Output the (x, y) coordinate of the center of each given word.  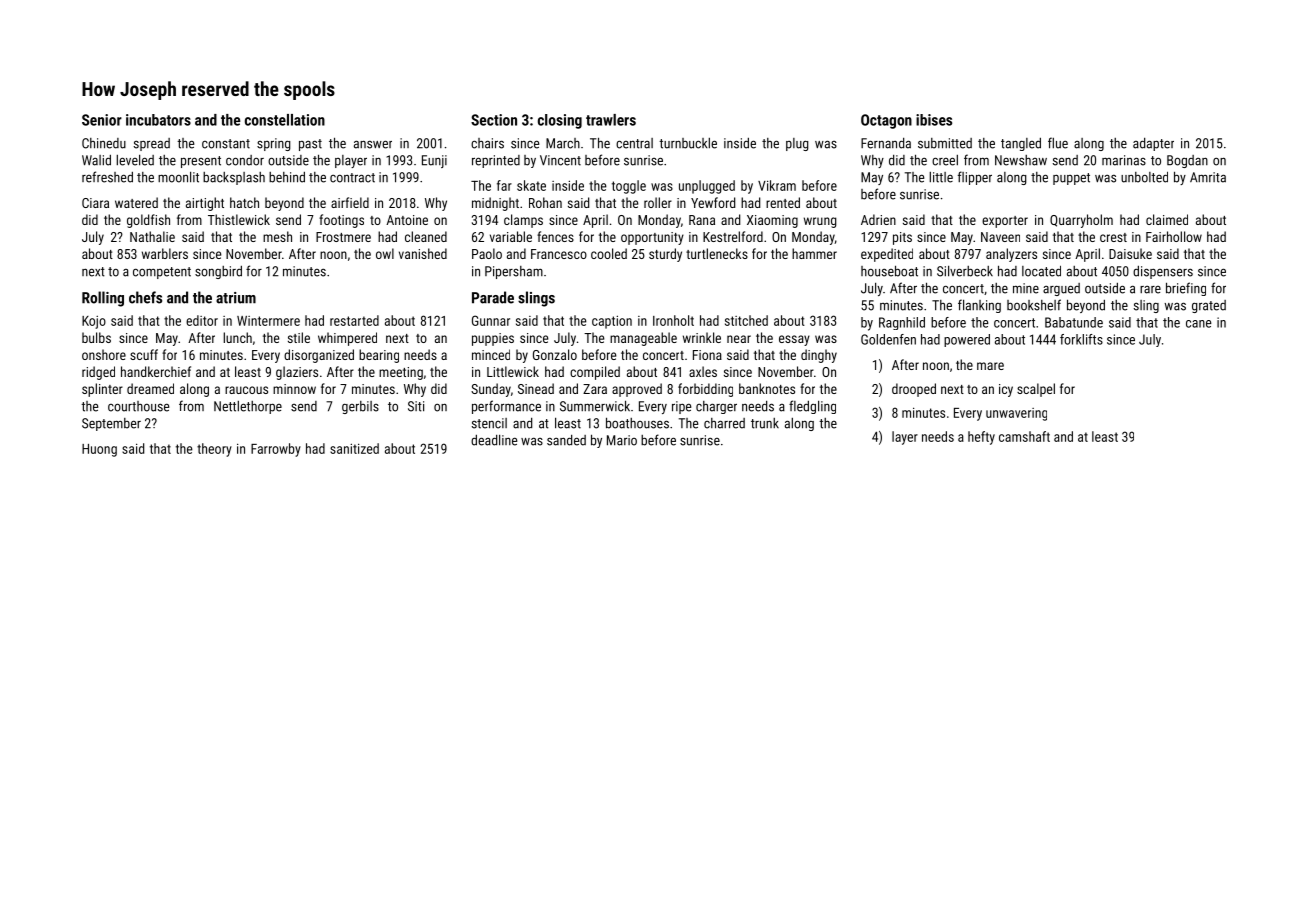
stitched (746, 320)
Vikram (777, 185)
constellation (285, 120)
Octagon (886, 121)
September (111, 424)
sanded (566, 440)
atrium (236, 298)
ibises (934, 120)
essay (794, 340)
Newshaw (1021, 160)
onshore (104, 354)
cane (1199, 324)
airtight (205, 204)
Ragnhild (902, 323)
